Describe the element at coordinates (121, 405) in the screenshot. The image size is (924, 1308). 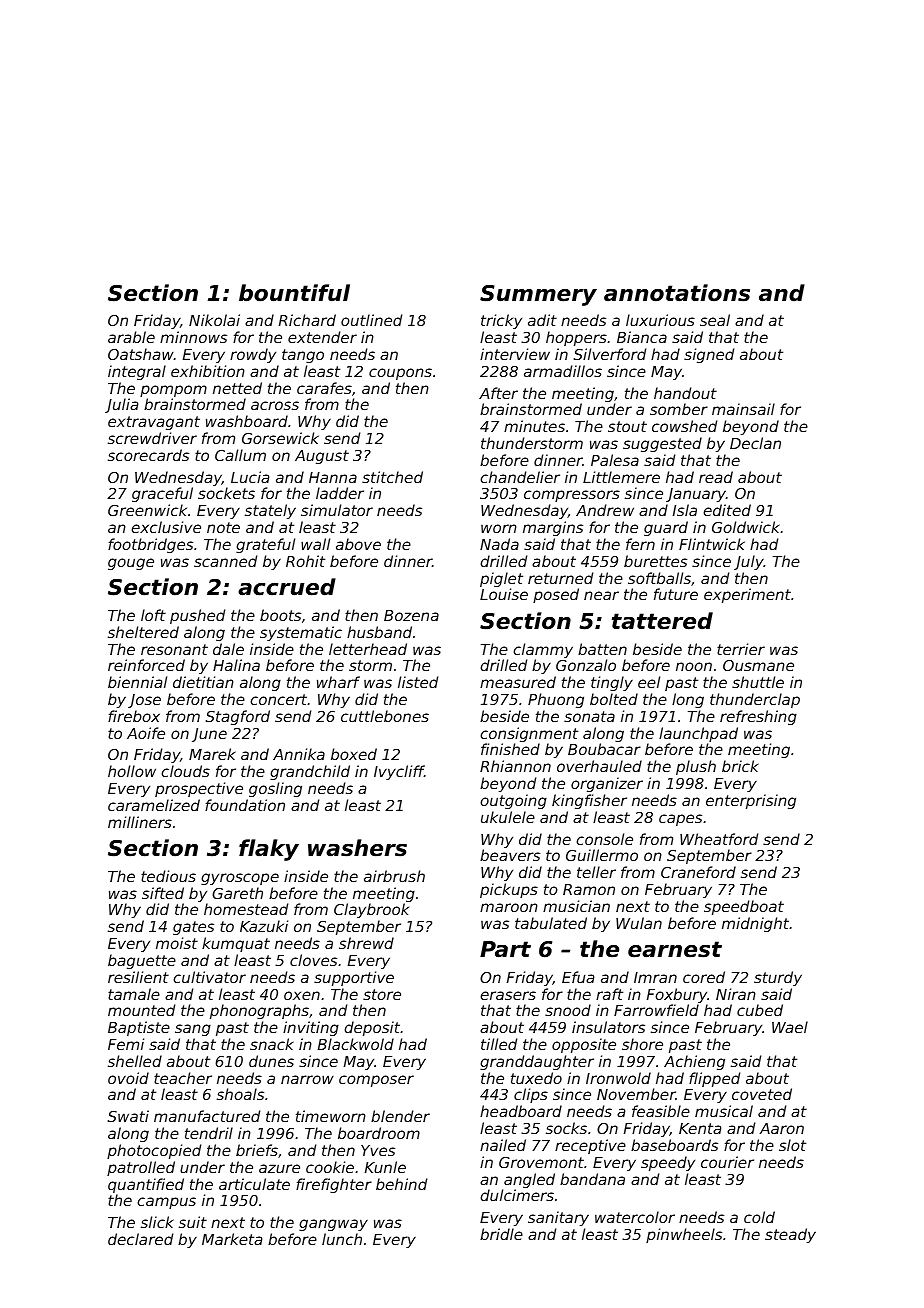
I see `Julia` at that location.
